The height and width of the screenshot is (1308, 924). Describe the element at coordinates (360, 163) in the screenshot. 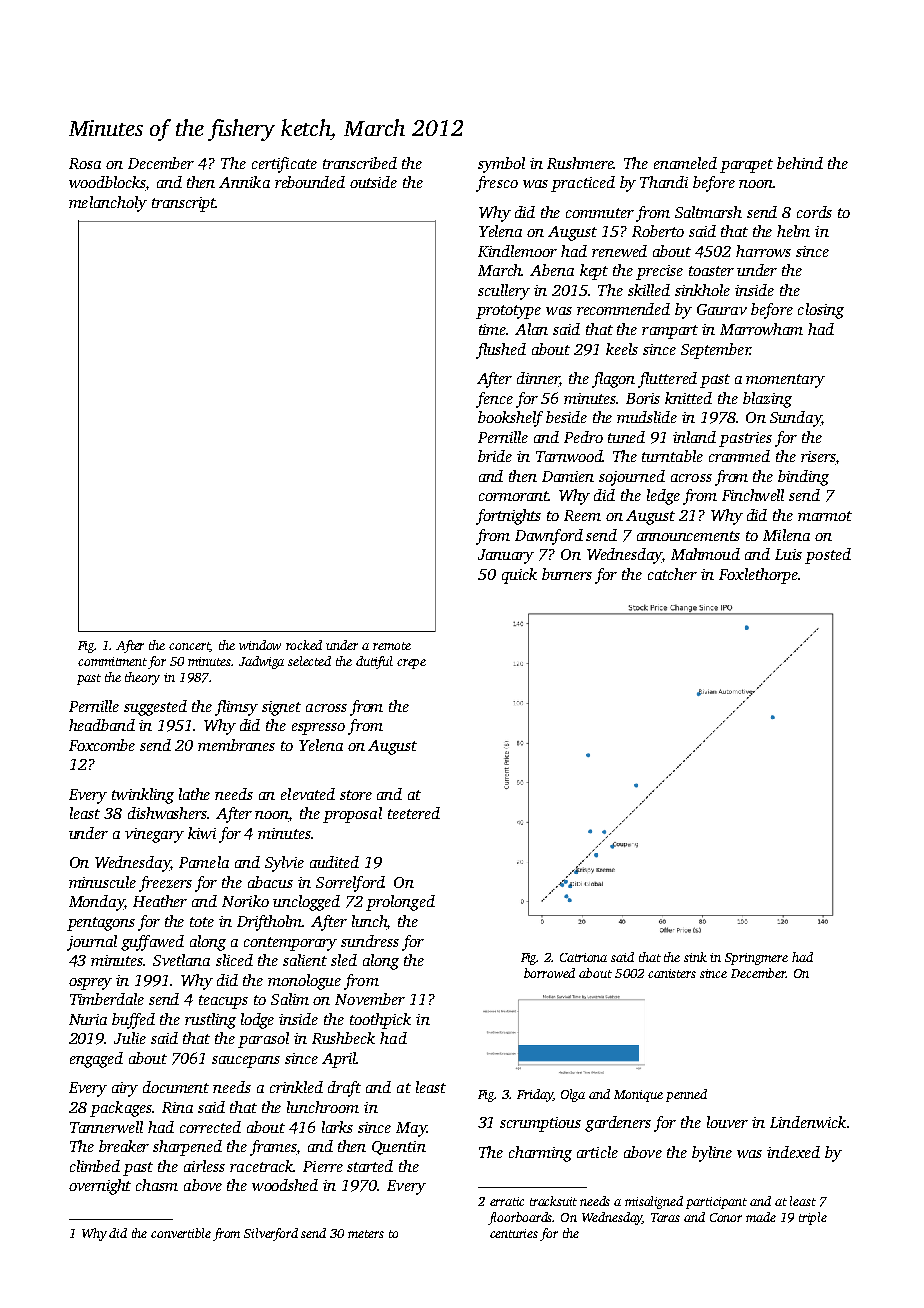

I see `transcribed` at that location.
